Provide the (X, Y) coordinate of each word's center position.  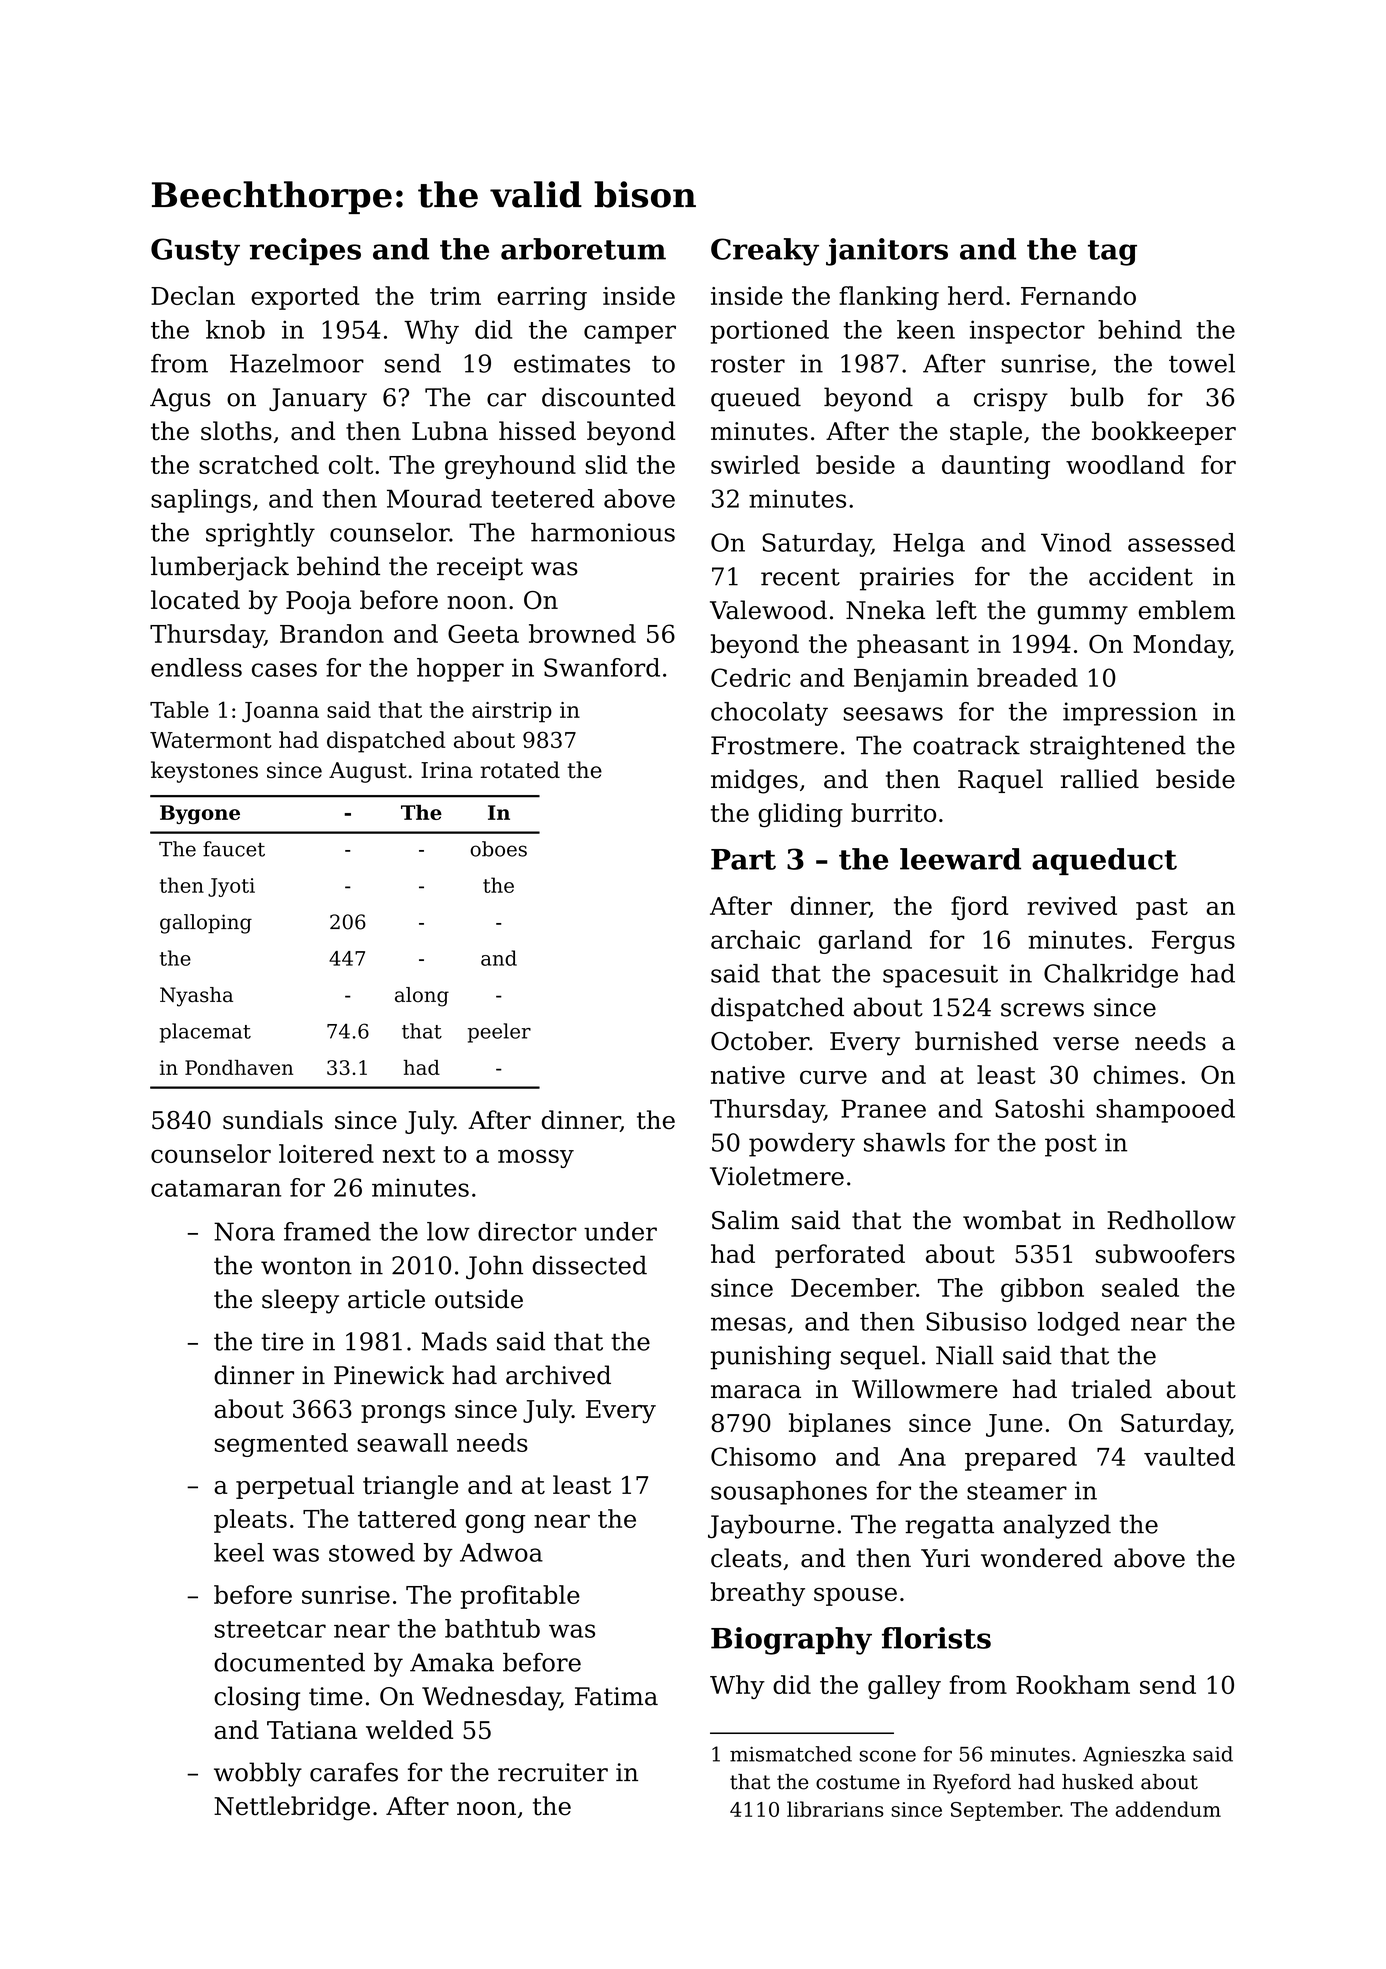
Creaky (765, 252)
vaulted (1189, 1456)
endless (196, 667)
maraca (756, 1392)
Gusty (195, 252)
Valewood (768, 610)
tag (1112, 253)
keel (239, 1552)
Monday (1181, 646)
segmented (281, 1445)
